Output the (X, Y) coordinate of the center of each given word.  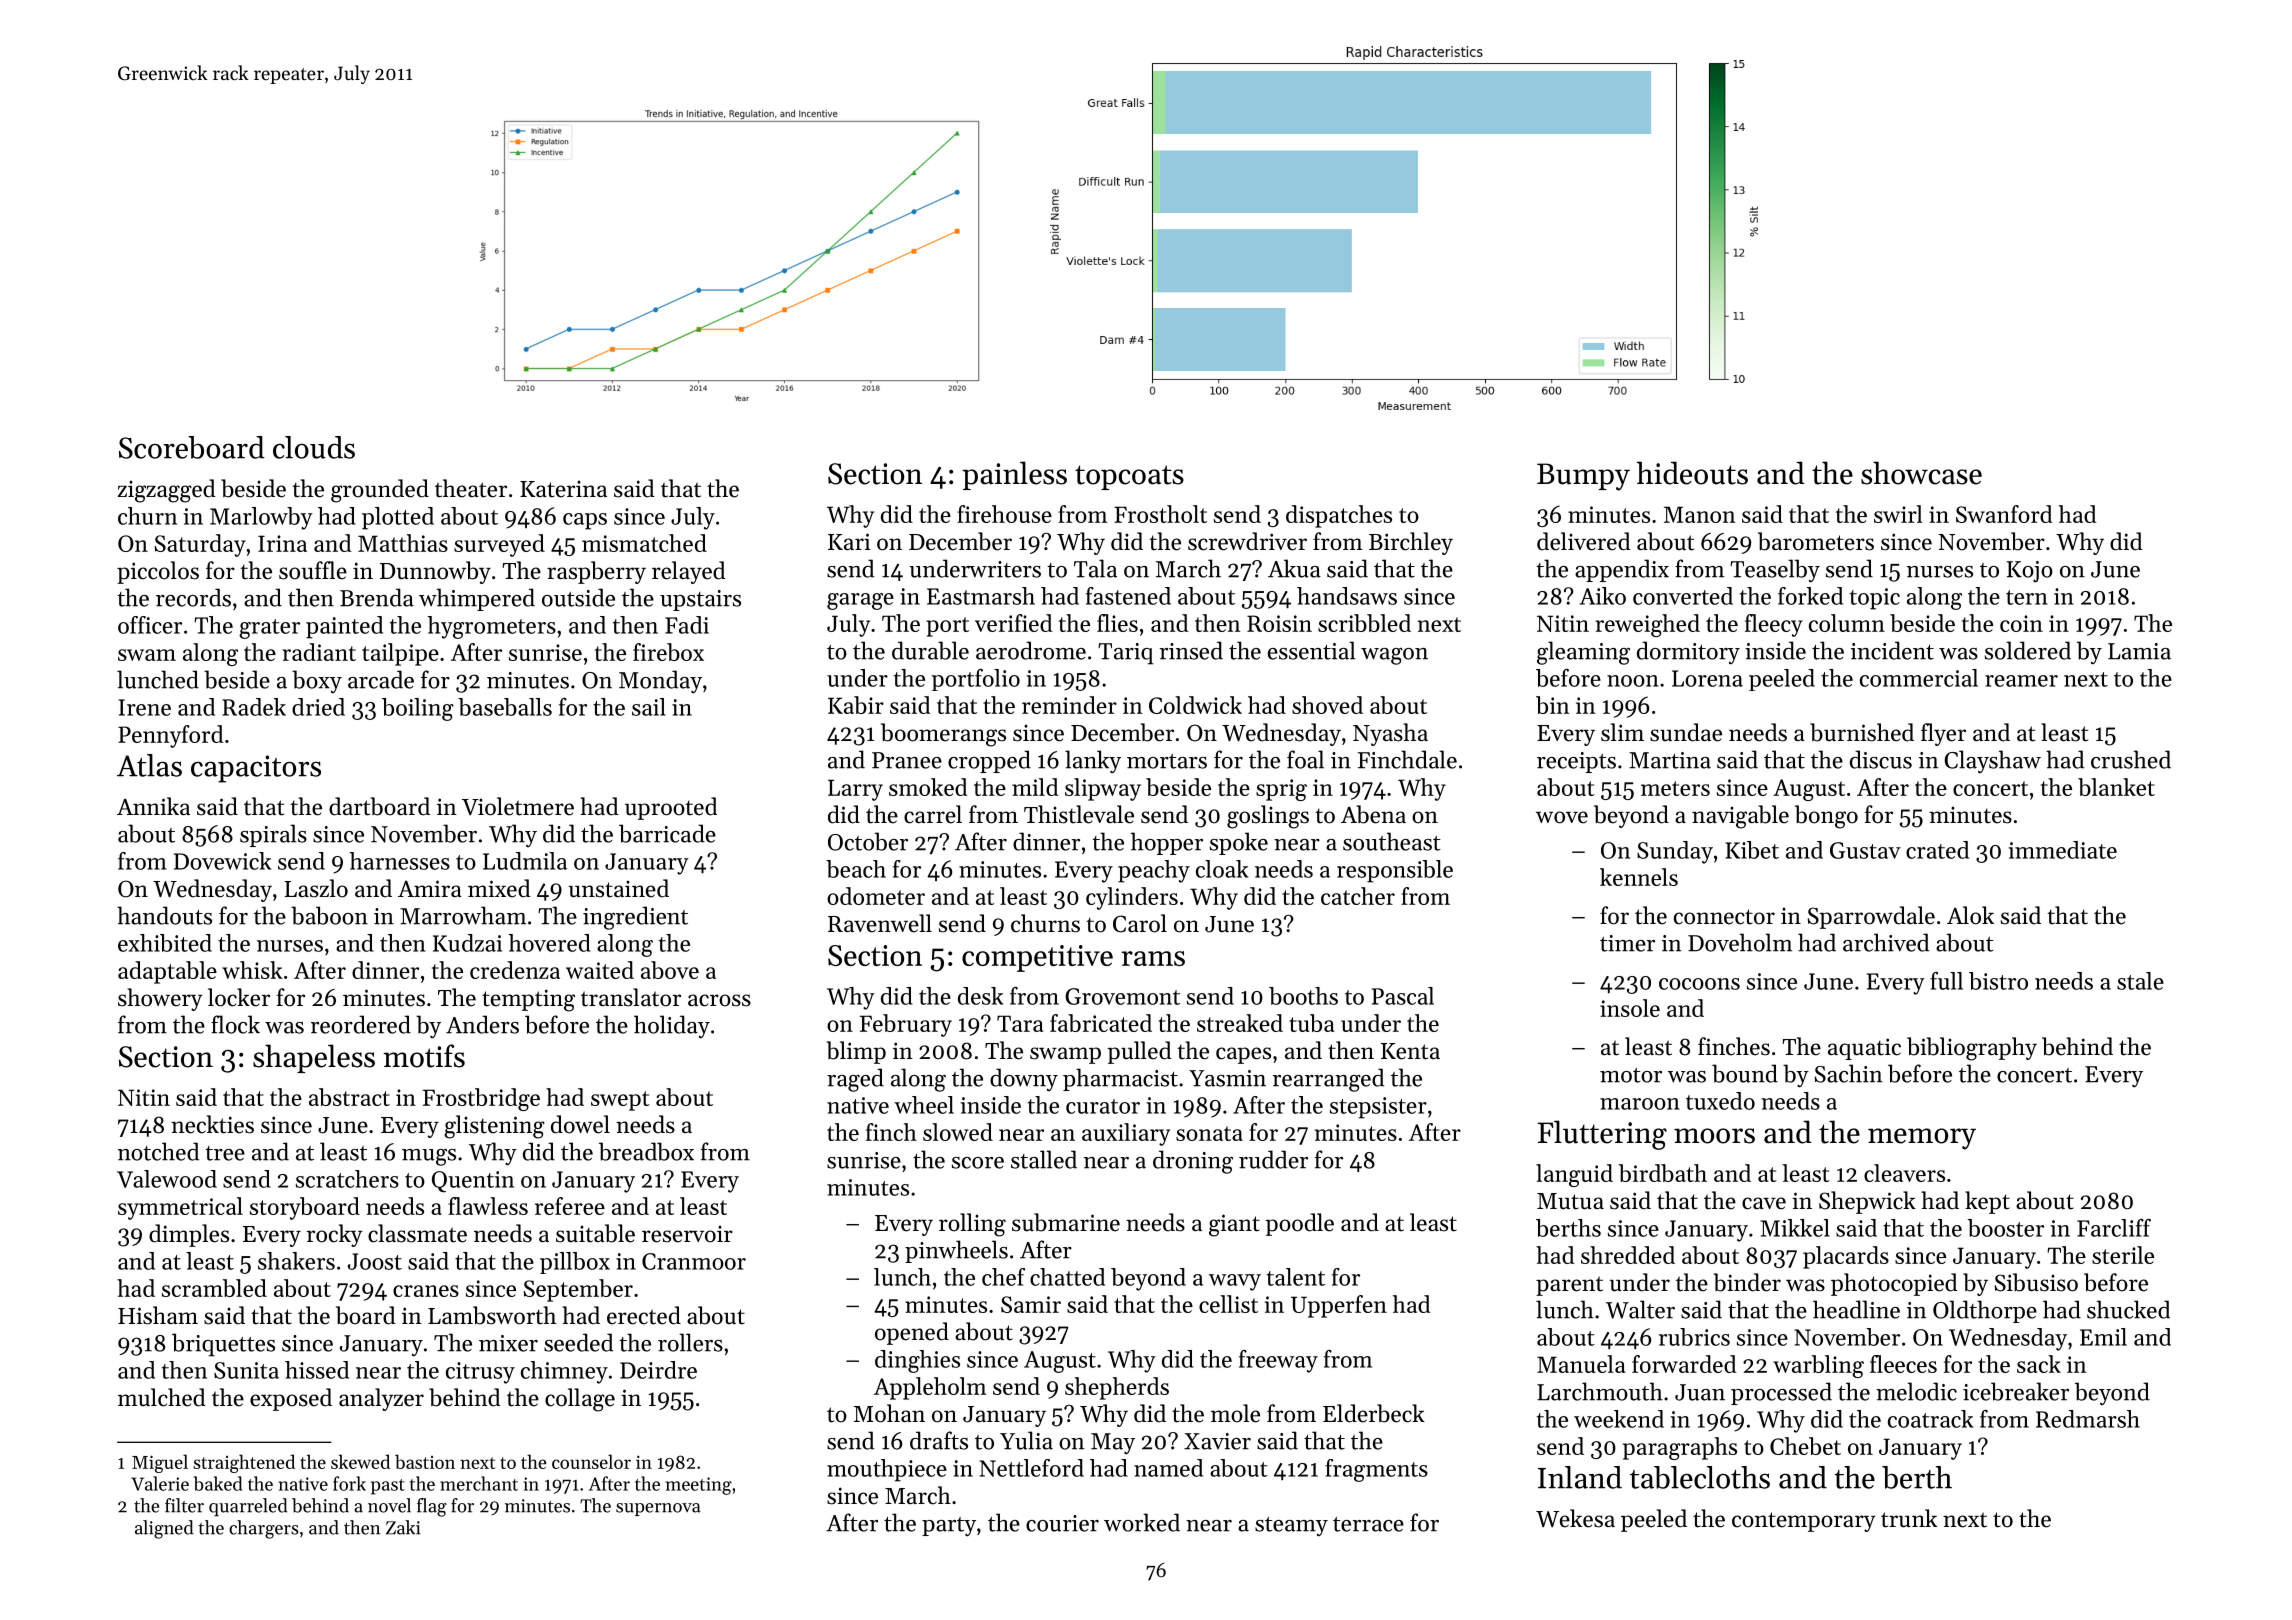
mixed (499, 888)
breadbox (646, 1151)
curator (1103, 1106)
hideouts (1692, 473)
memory (1922, 1139)
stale (2140, 981)
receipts (1576, 762)
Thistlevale (1079, 814)
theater (471, 488)
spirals (273, 835)
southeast (1392, 841)
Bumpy (1583, 477)
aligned (164, 1529)
